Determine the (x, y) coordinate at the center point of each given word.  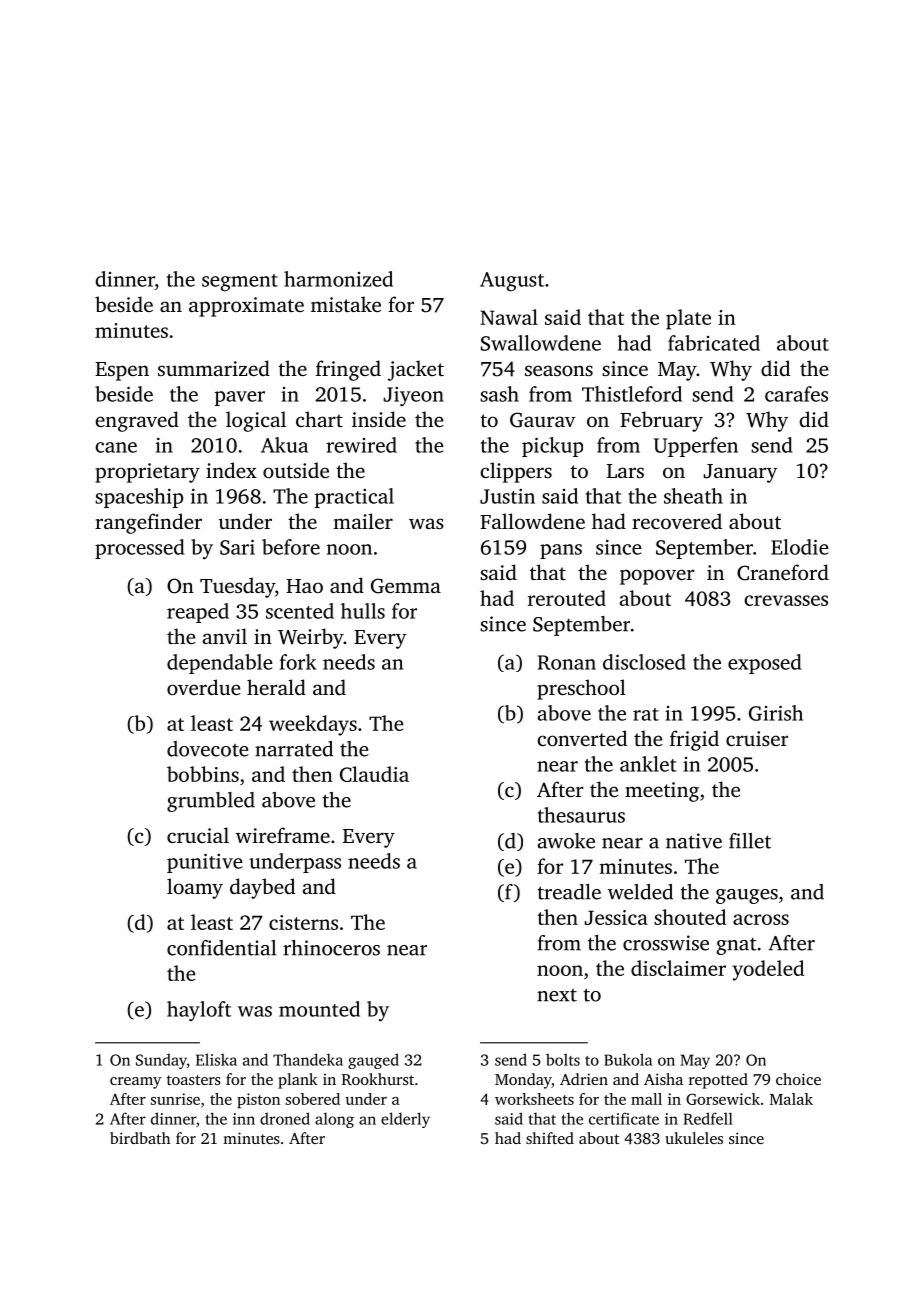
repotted (718, 1081)
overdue (204, 687)
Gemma (406, 586)
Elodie (800, 547)
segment (240, 283)
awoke (566, 841)
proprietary (147, 473)
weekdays (313, 725)
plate (688, 319)
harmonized (338, 279)
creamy (136, 1083)
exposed (765, 664)
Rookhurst (378, 1079)
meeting (662, 792)
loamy (195, 888)
